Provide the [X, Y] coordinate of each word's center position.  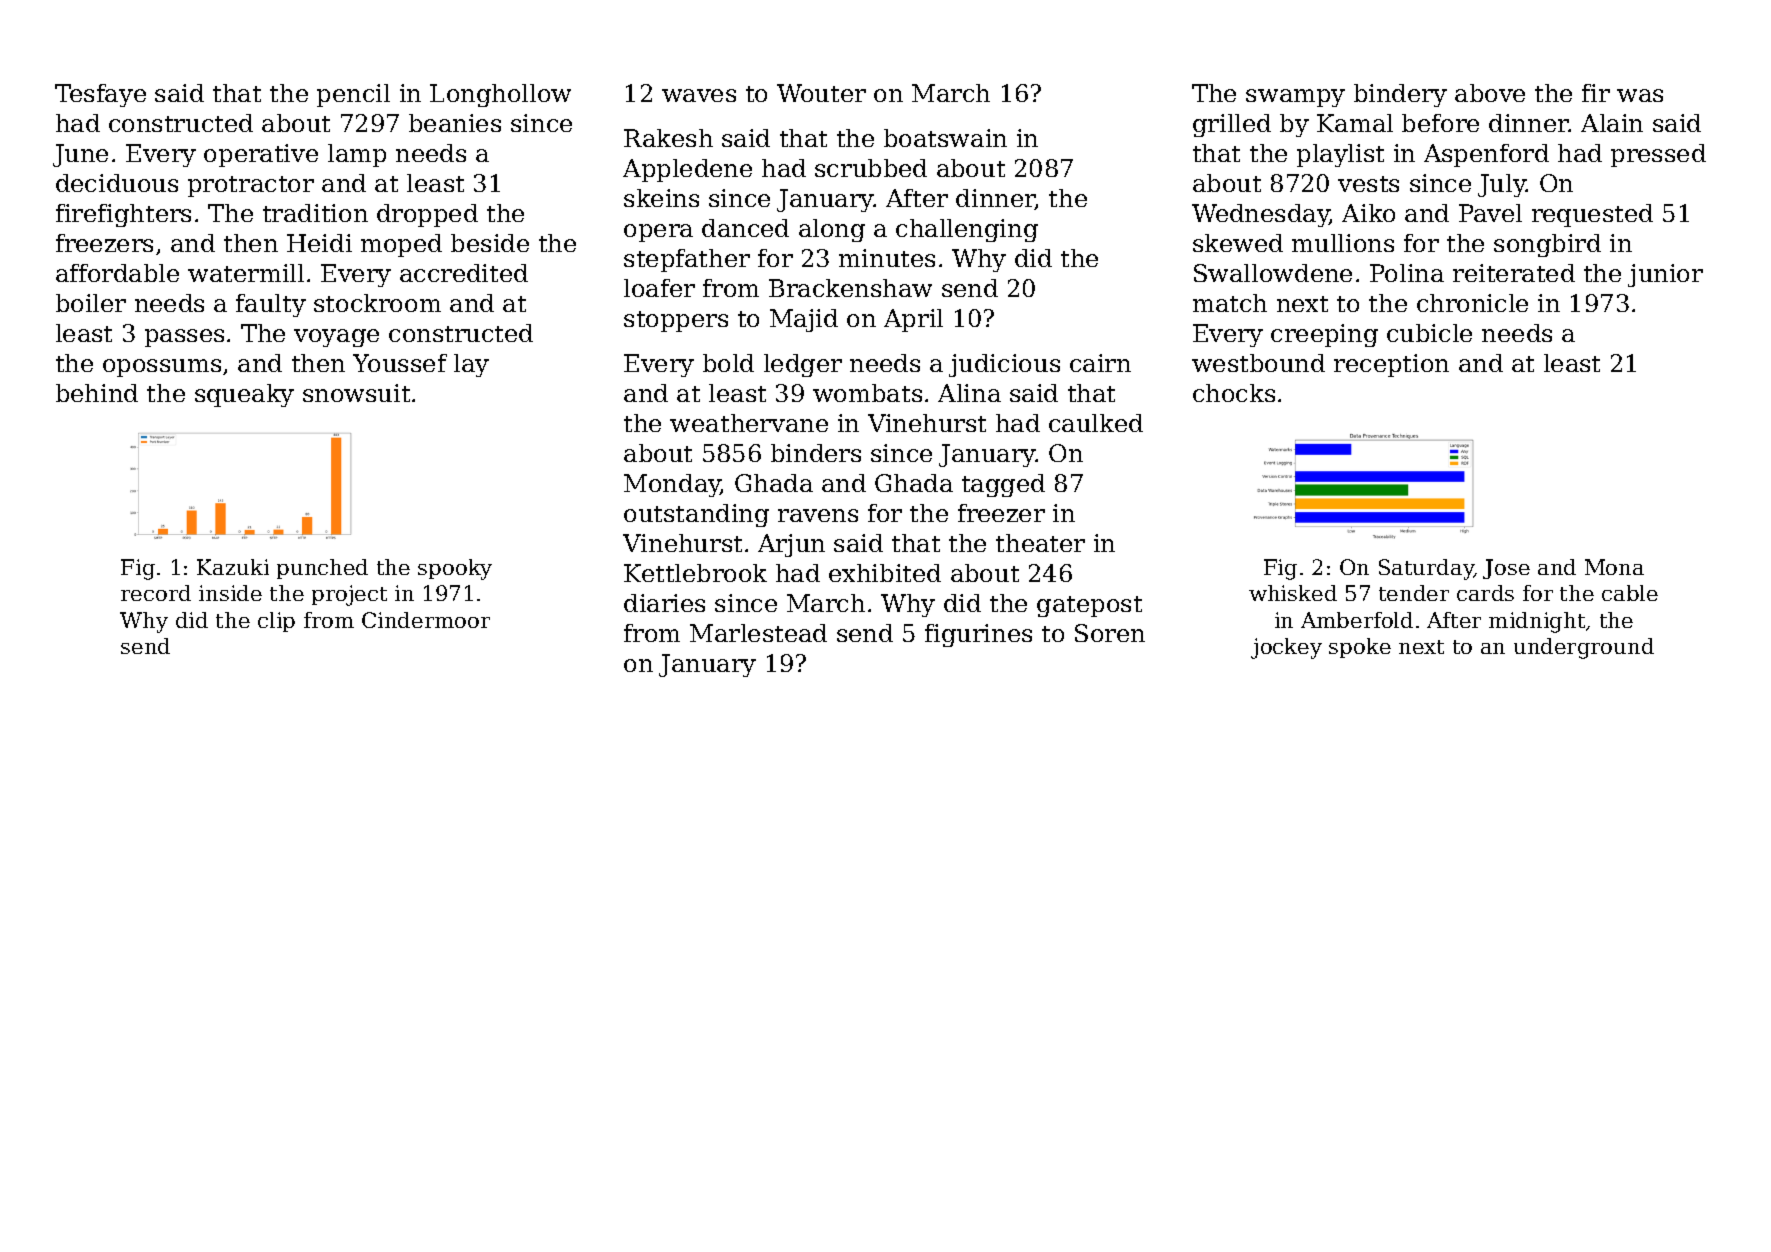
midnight [1537, 622]
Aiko [1368, 213]
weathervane [749, 423]
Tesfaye [100, 95]
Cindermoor [426, 620]
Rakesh [668, 138]
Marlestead [758, 633]
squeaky [244, 395]
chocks [1234, 393]
